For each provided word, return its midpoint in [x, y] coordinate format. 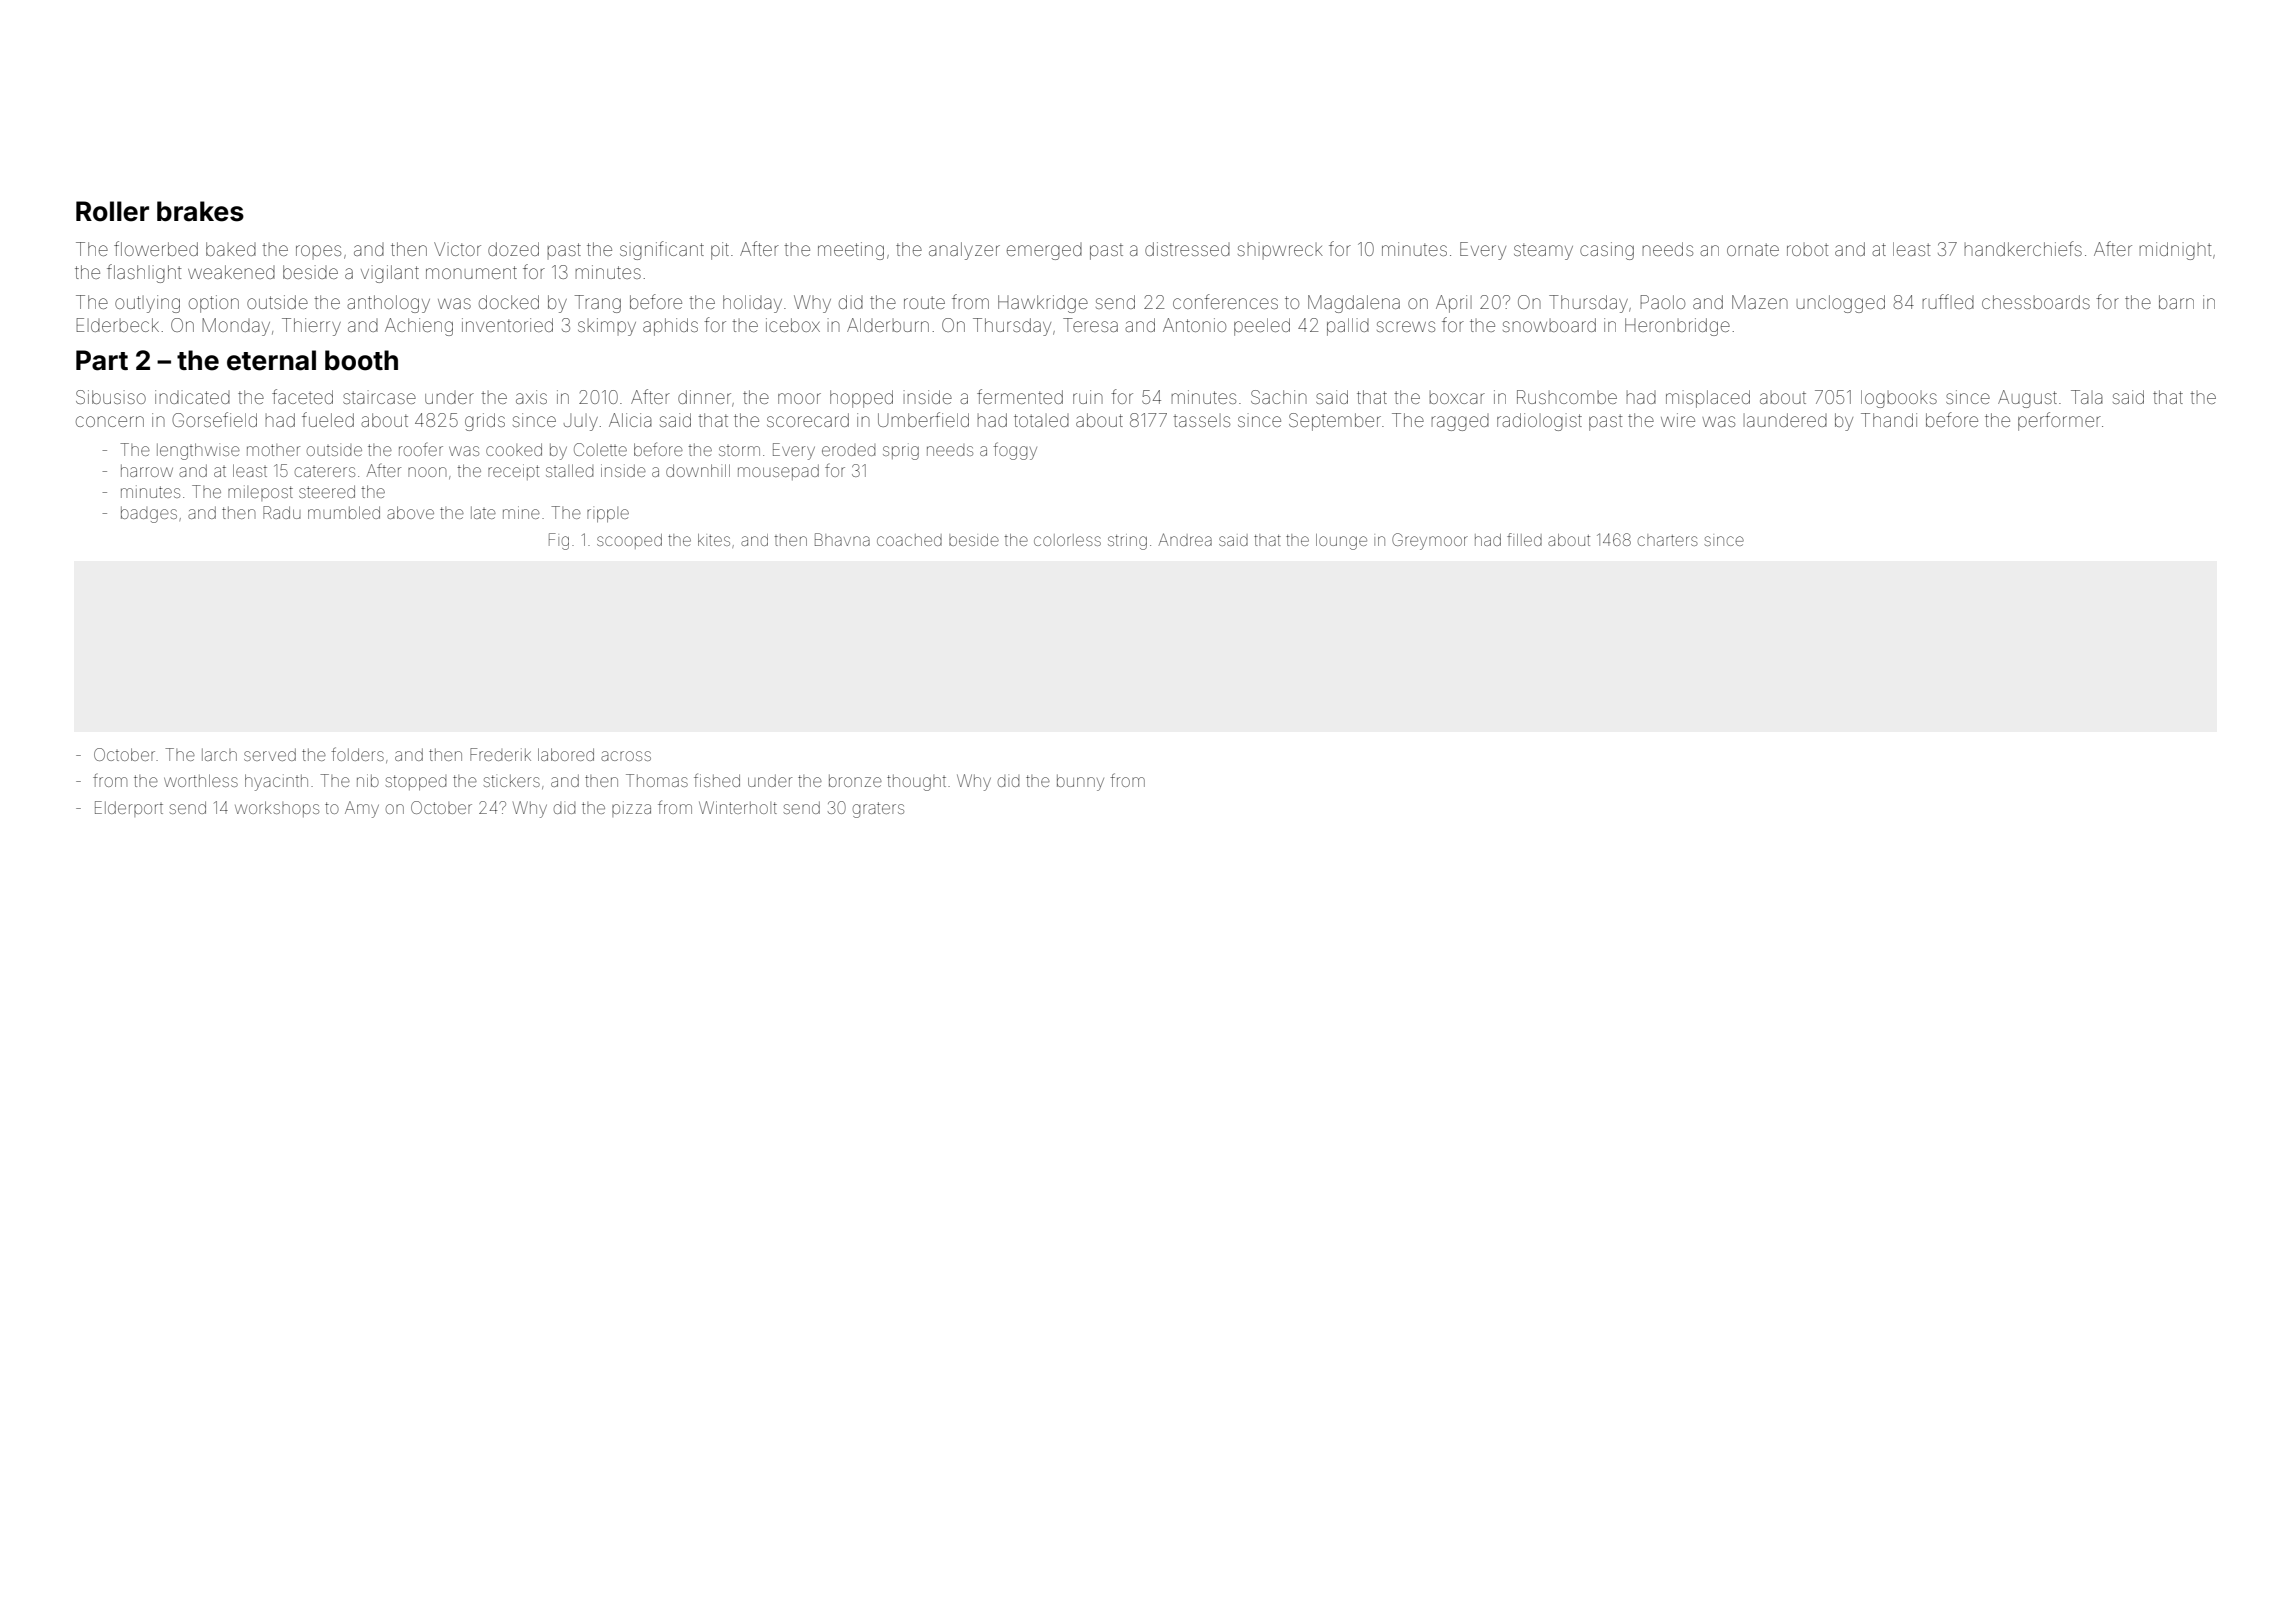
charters [1668, 540]
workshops [277, 809]
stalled [569, 470]
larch [219, 754]
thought [916, 782]
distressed [1187, 249]
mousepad [778, 472]
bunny [1080, 782]
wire [1678, 420]
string [1127, 542]
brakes [200, 211]
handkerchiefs [2023, 248]
